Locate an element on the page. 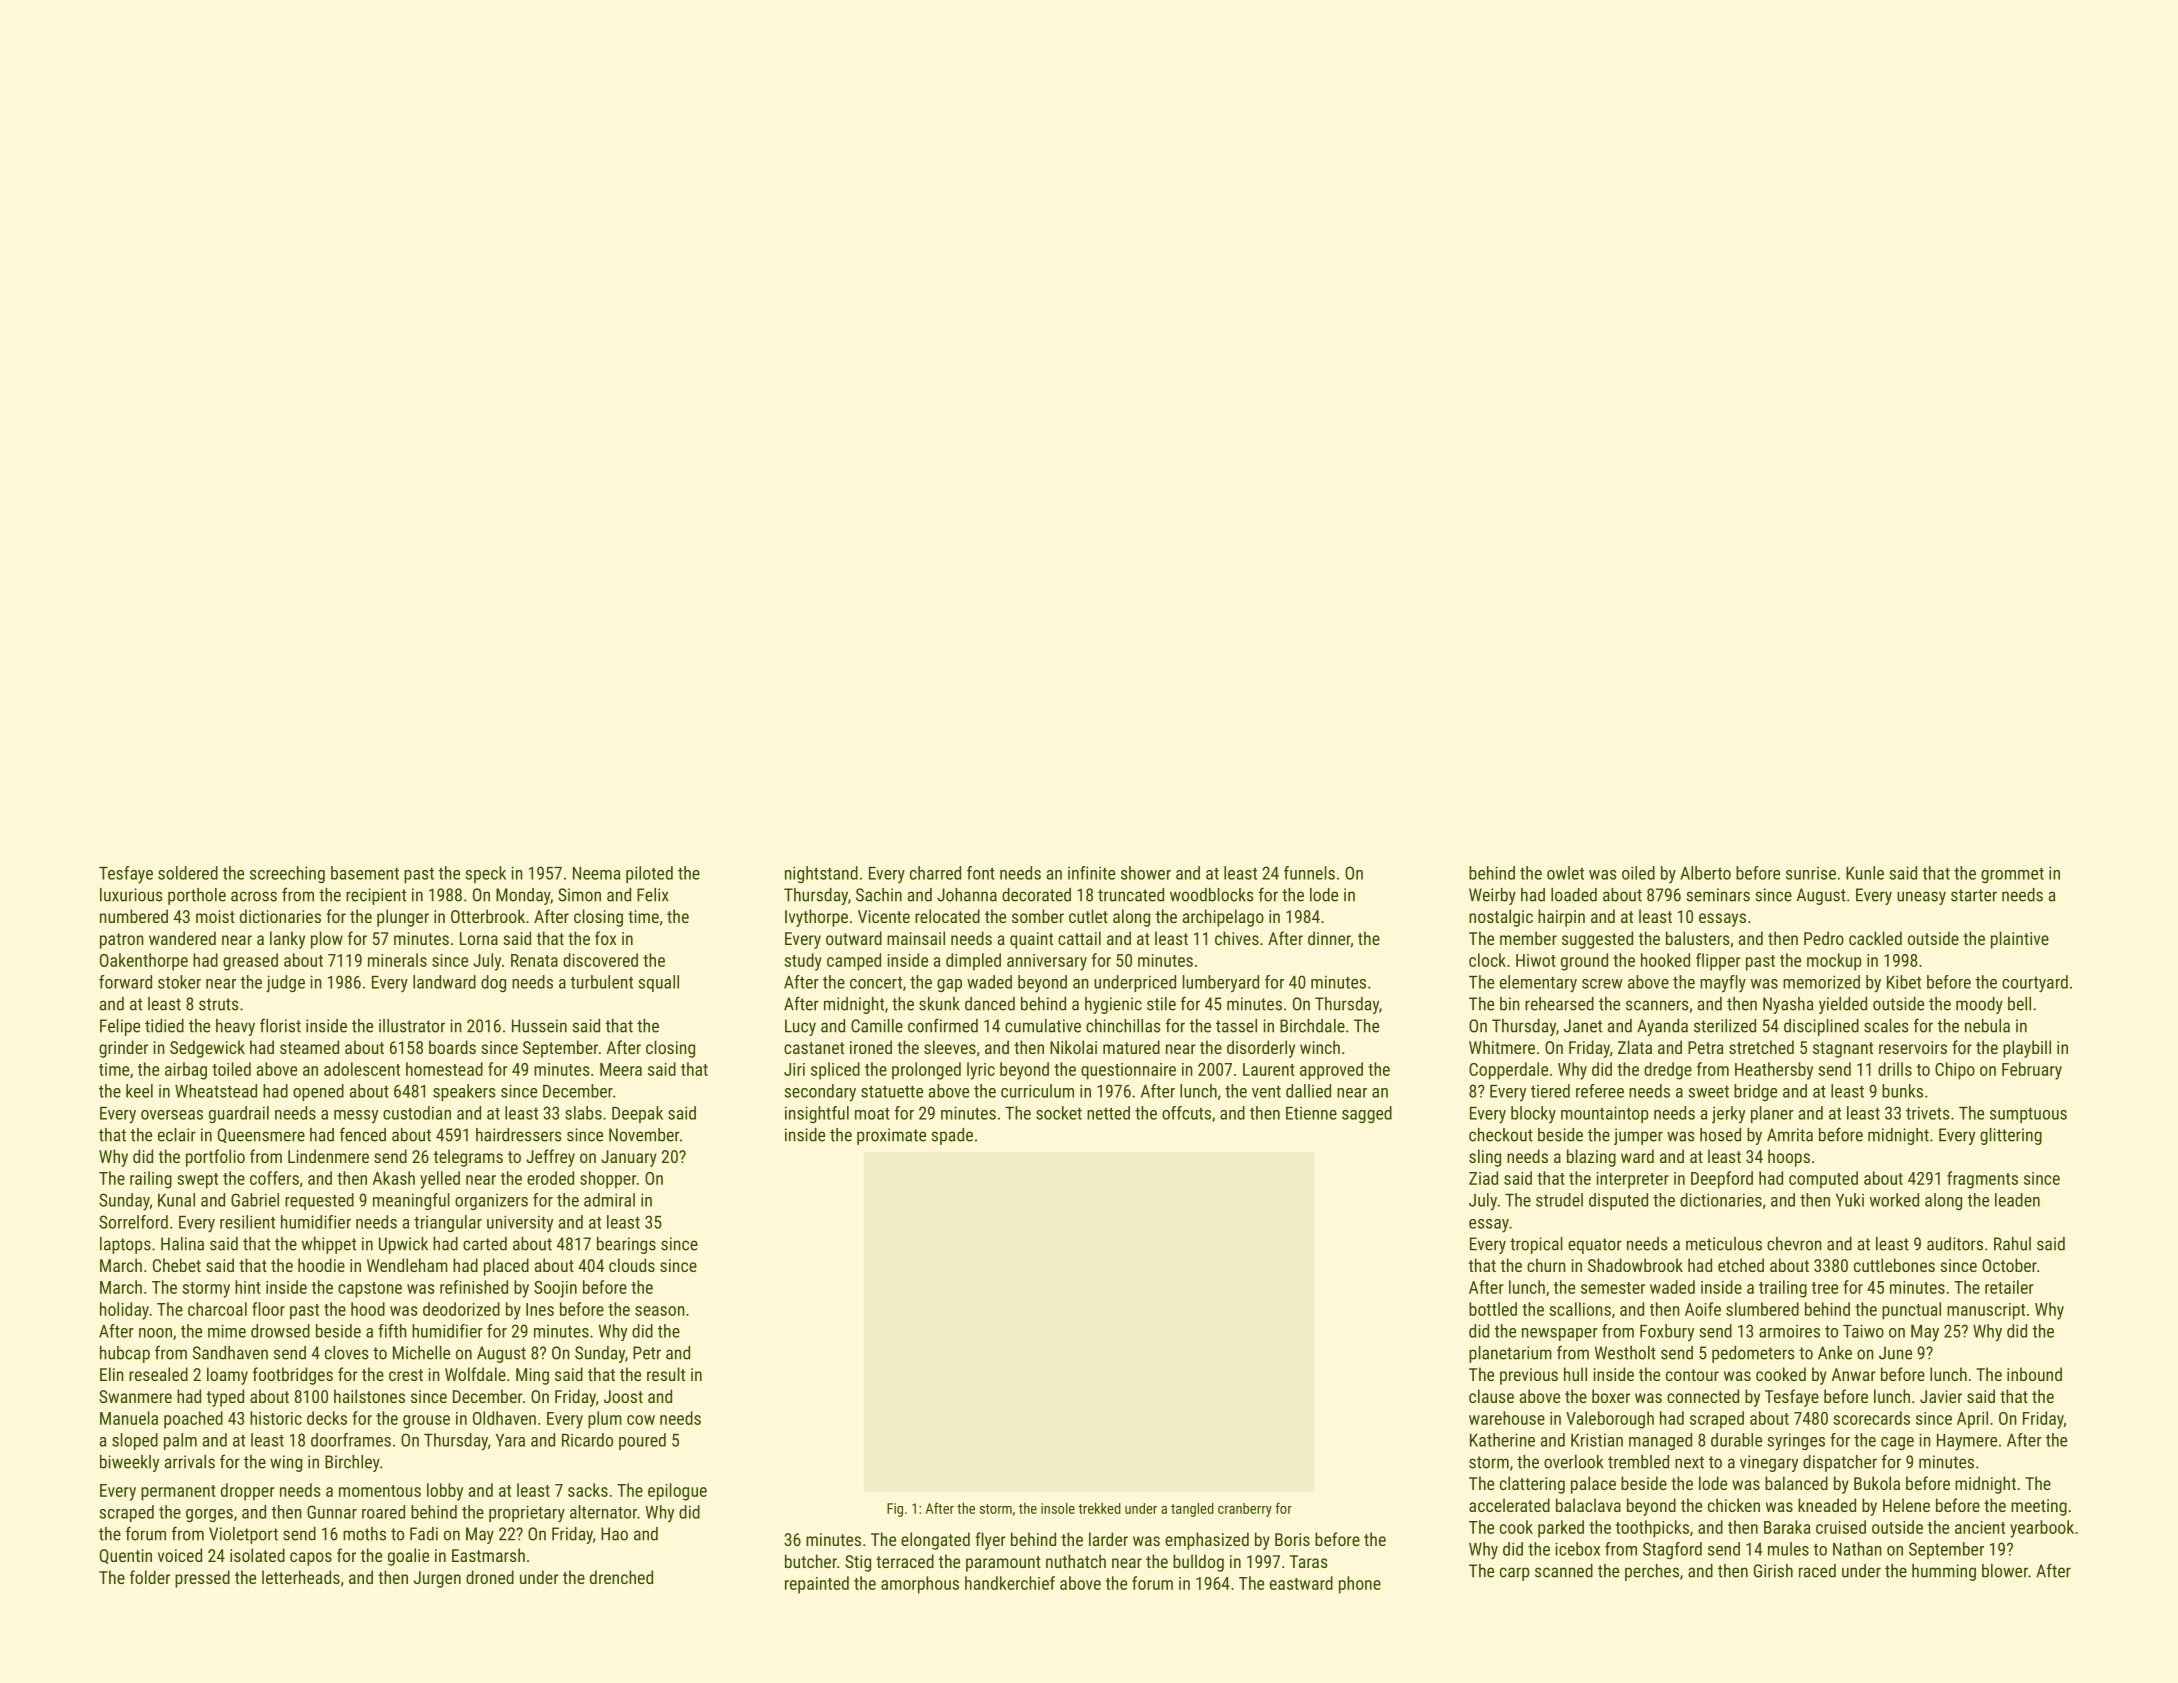  Chebet is located at coordinates (177, 1265).
